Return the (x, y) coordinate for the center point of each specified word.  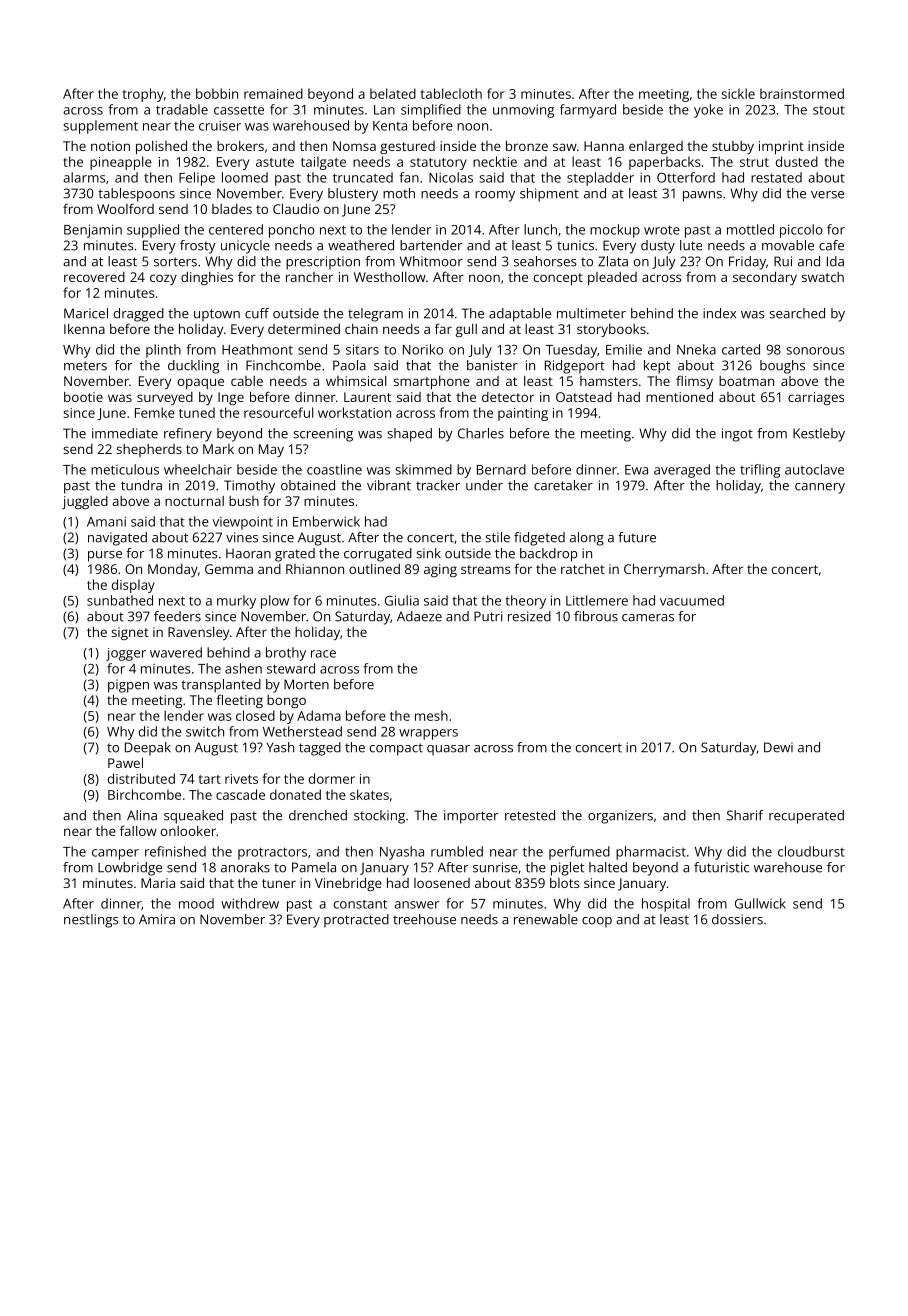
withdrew (250, 903)
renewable (546, 919)
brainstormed (802, 93)
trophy (143, 95)
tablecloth (451, 93)
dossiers (737, 919)
